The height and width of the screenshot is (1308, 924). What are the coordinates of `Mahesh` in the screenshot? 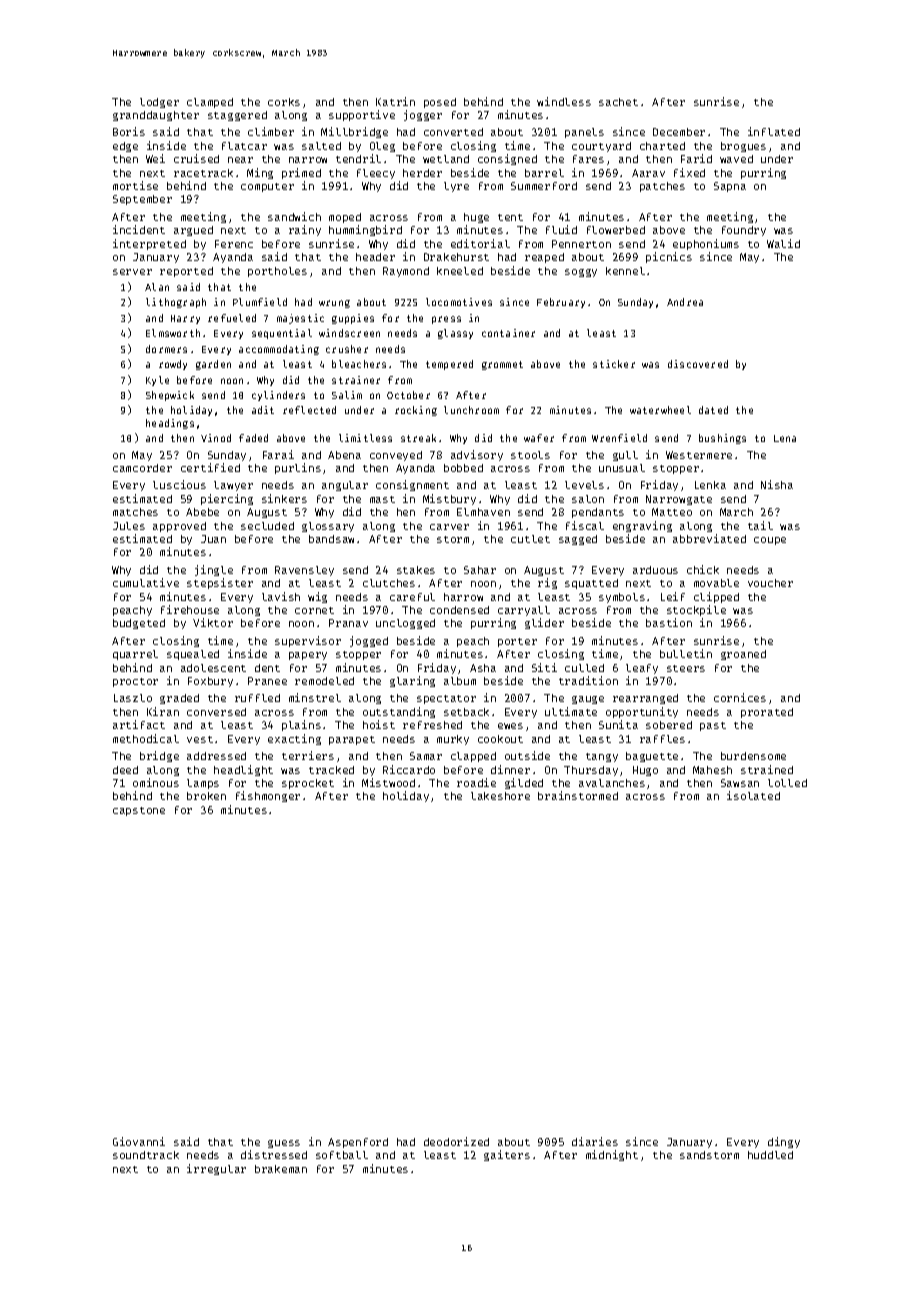 It's located at (712, 770).
